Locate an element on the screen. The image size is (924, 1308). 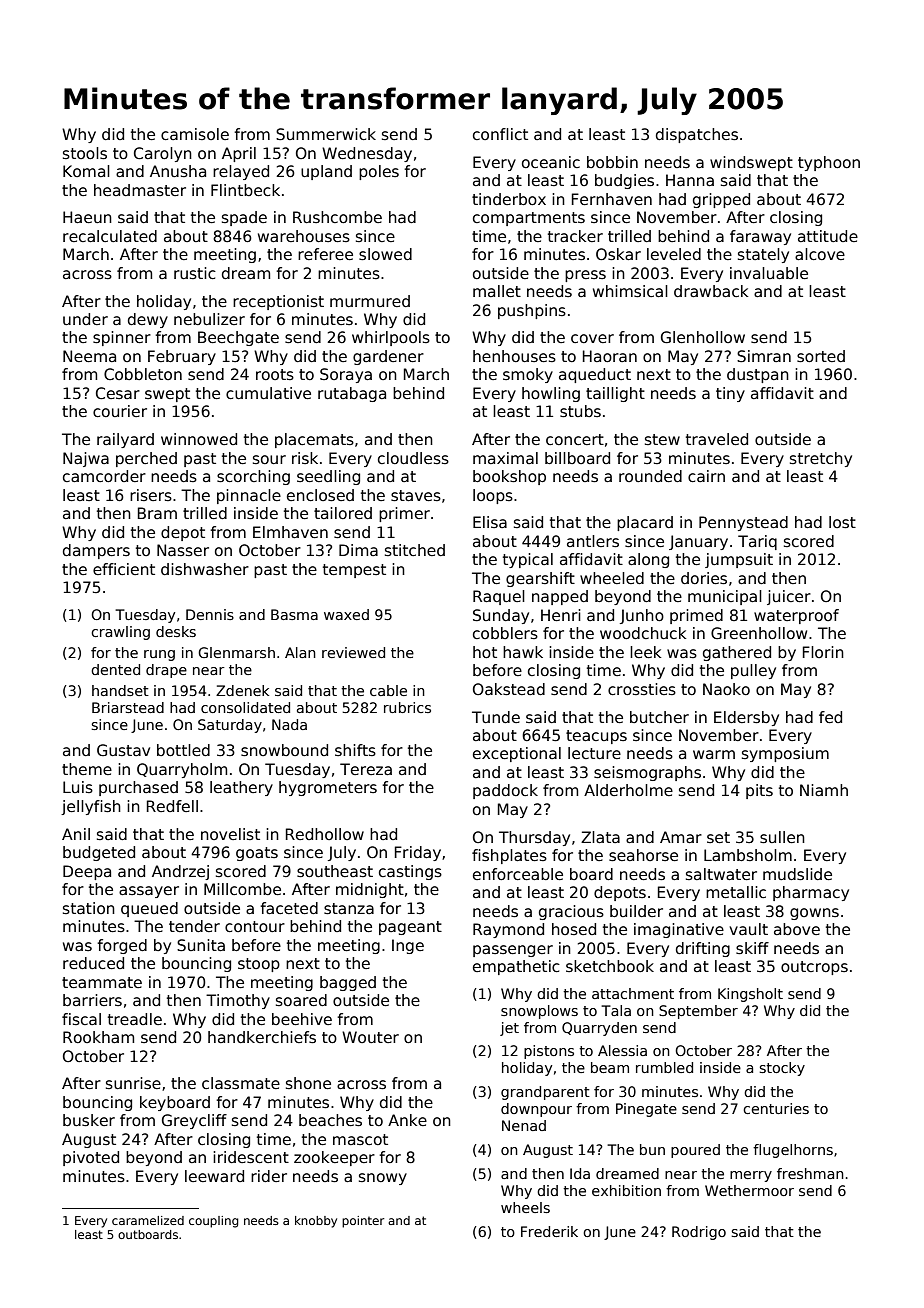
mallet is located at coordinates (497, 291).
